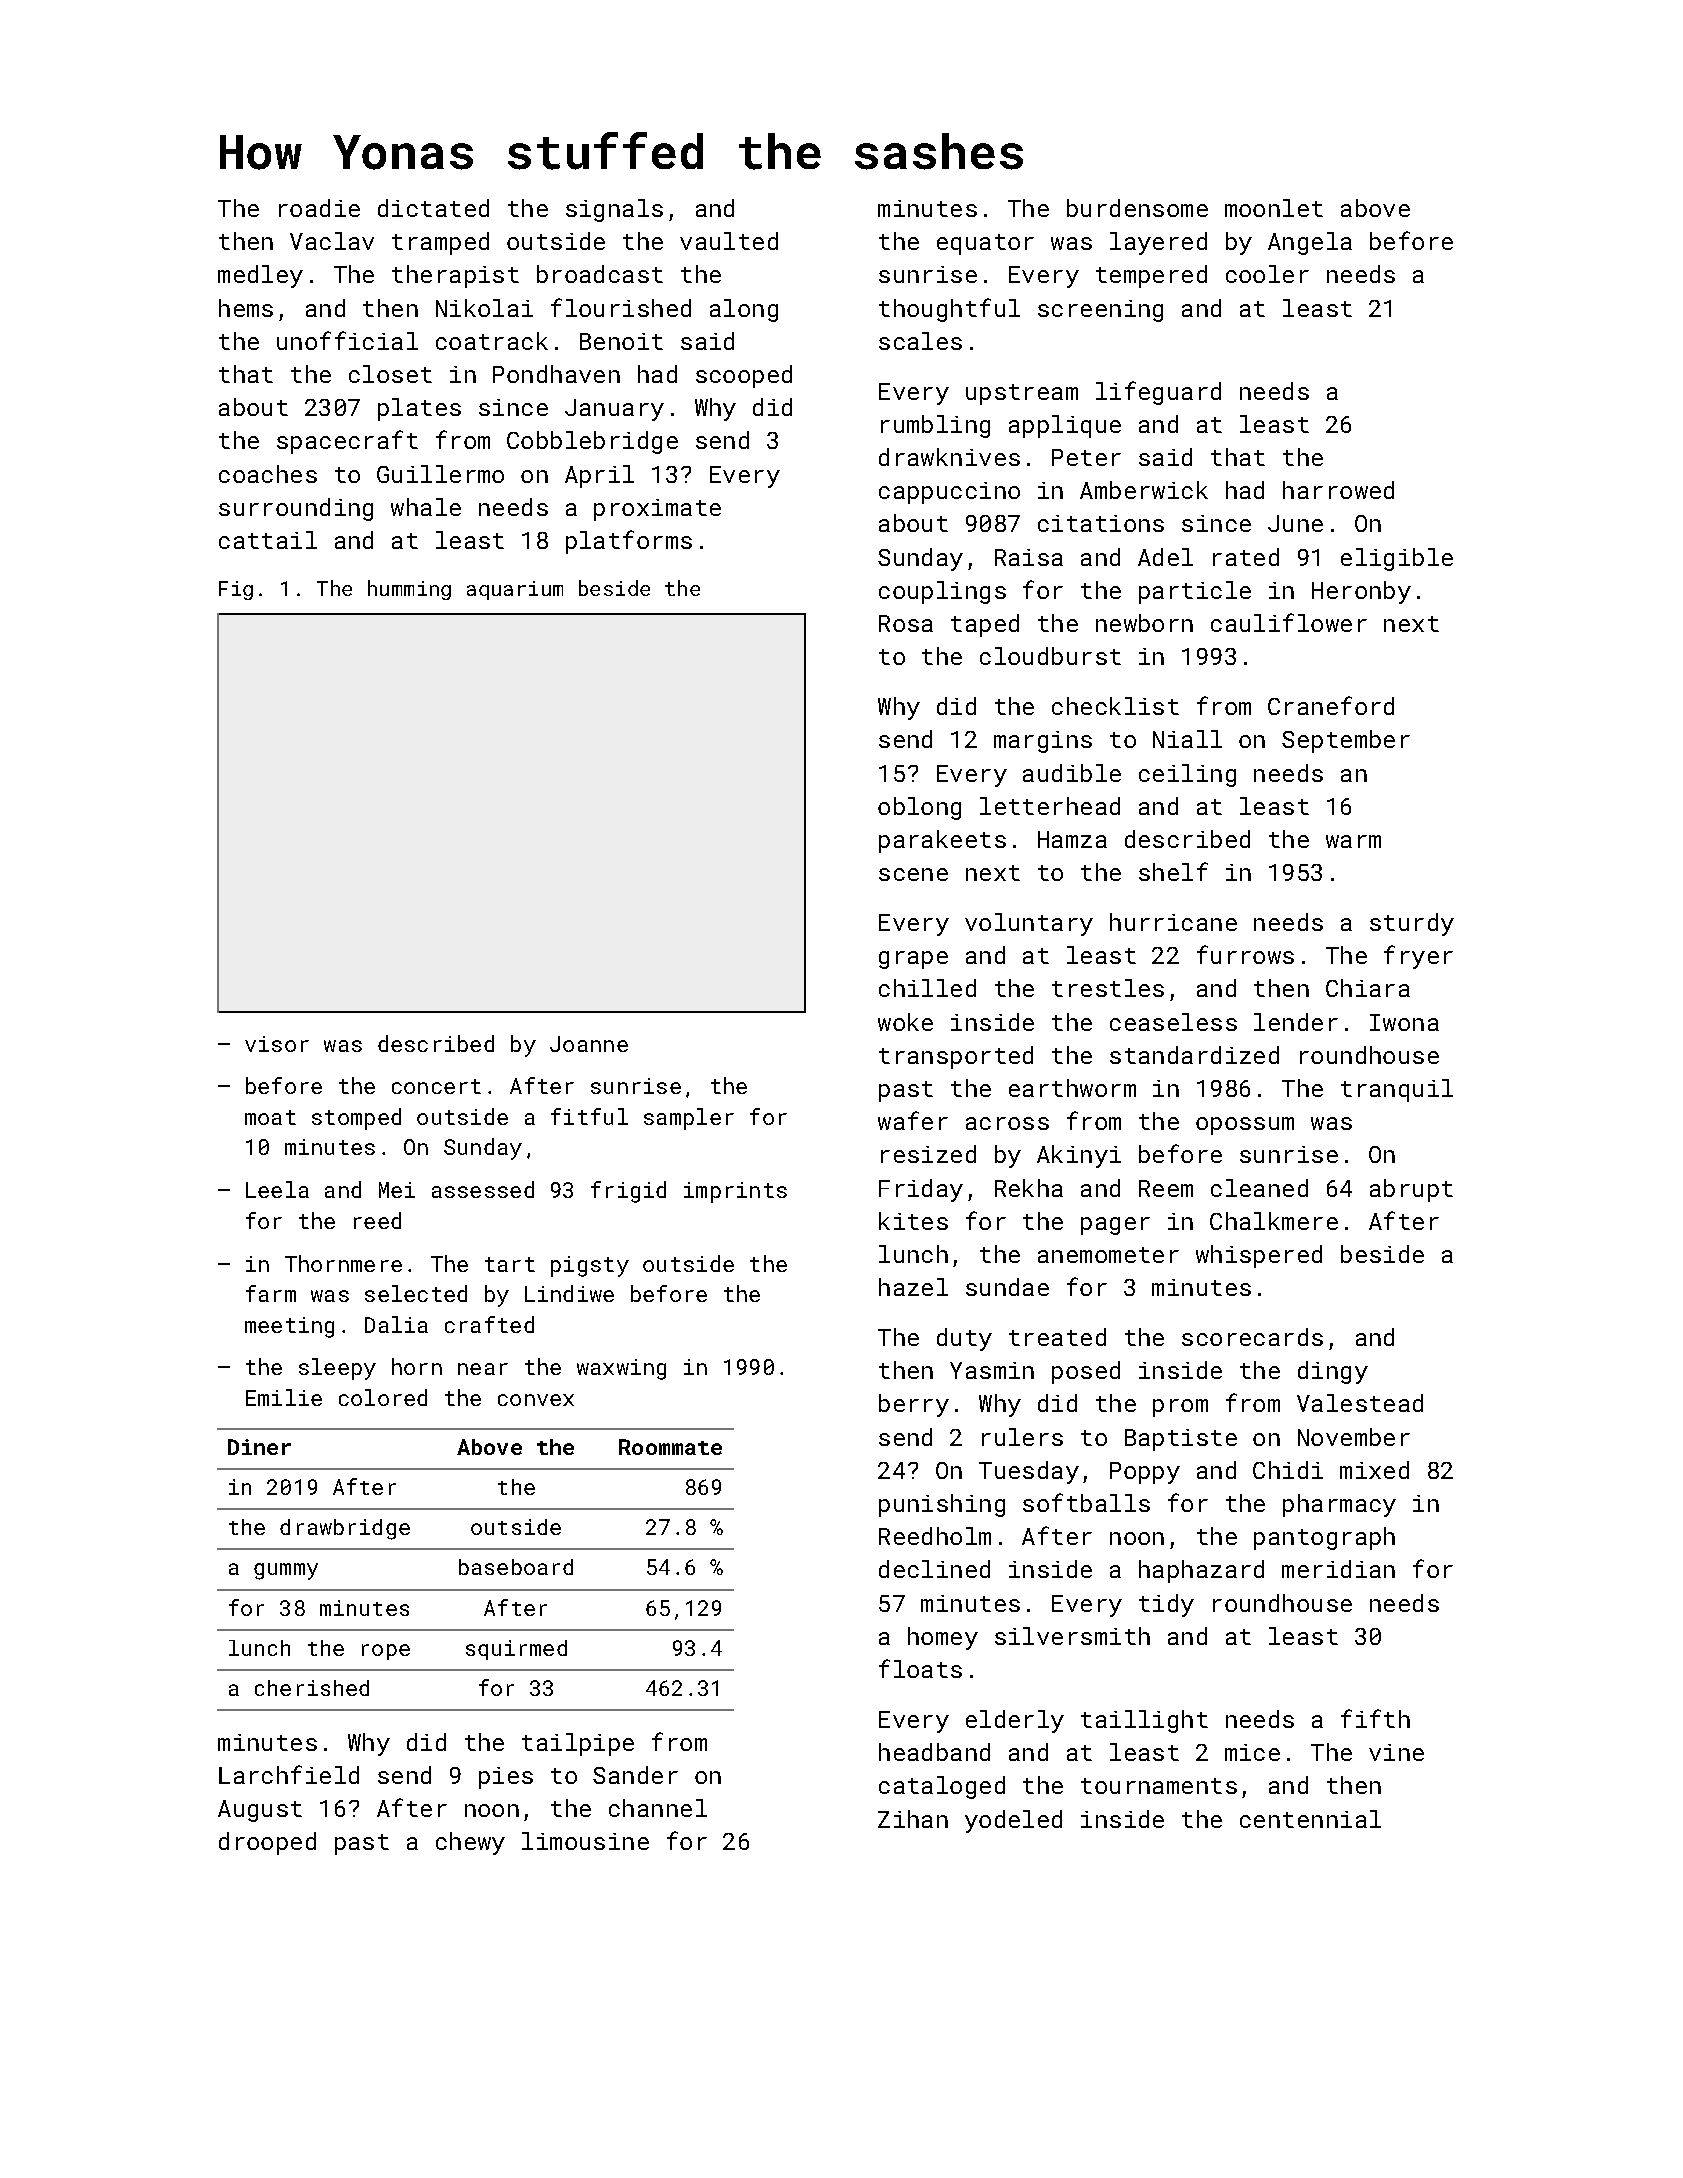 The width and height of the screenshot is (1683, 2178). What do you see at coordinates (1296, 1022) in the screenshot?
I see `lender` at bounding box center [1296, 1022].
